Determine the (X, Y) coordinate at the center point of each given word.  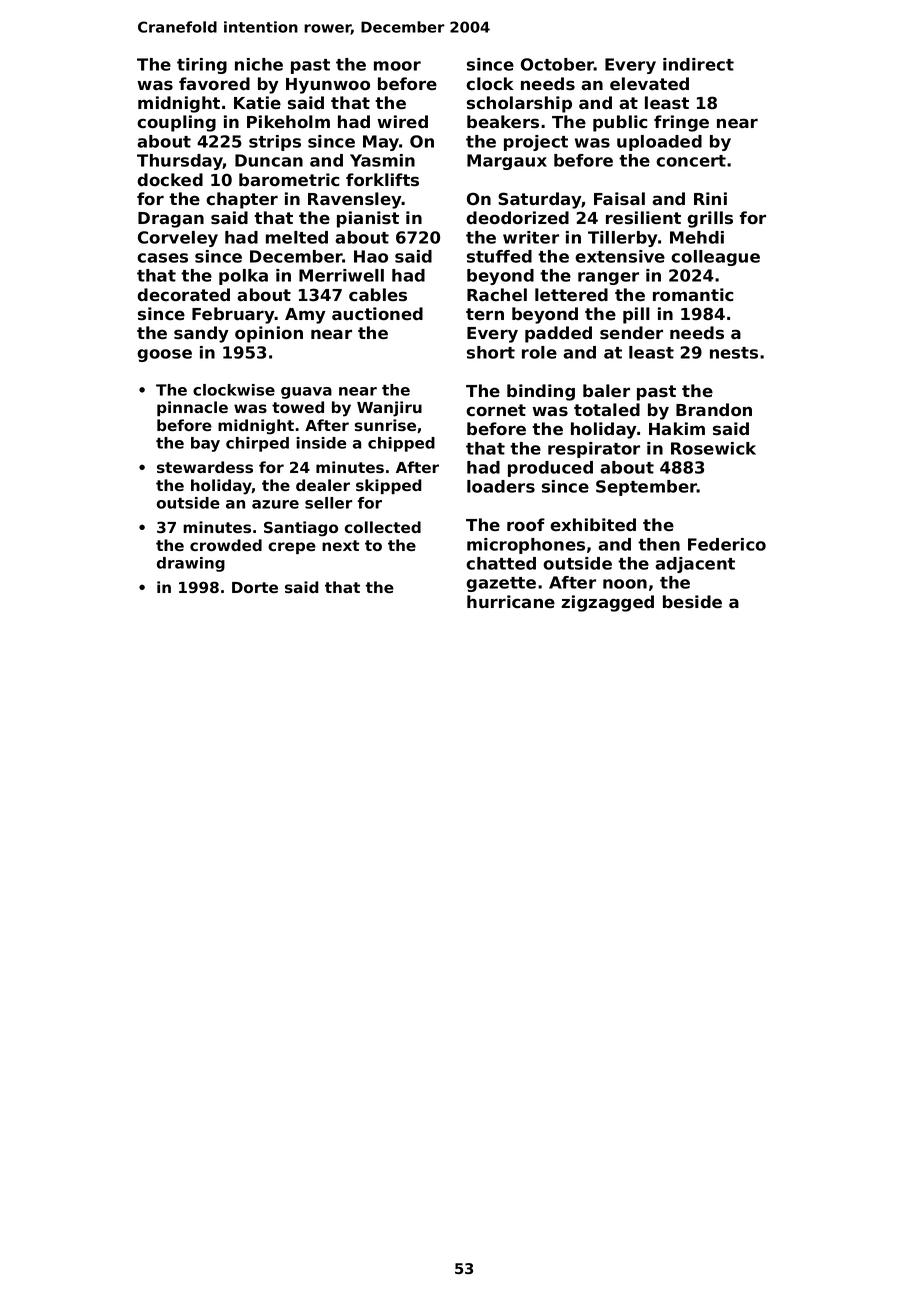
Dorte (255, 587)
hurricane (511, 602)
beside (692, 602)
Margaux (507, 162)
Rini (710, 198)
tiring (202, 66)
